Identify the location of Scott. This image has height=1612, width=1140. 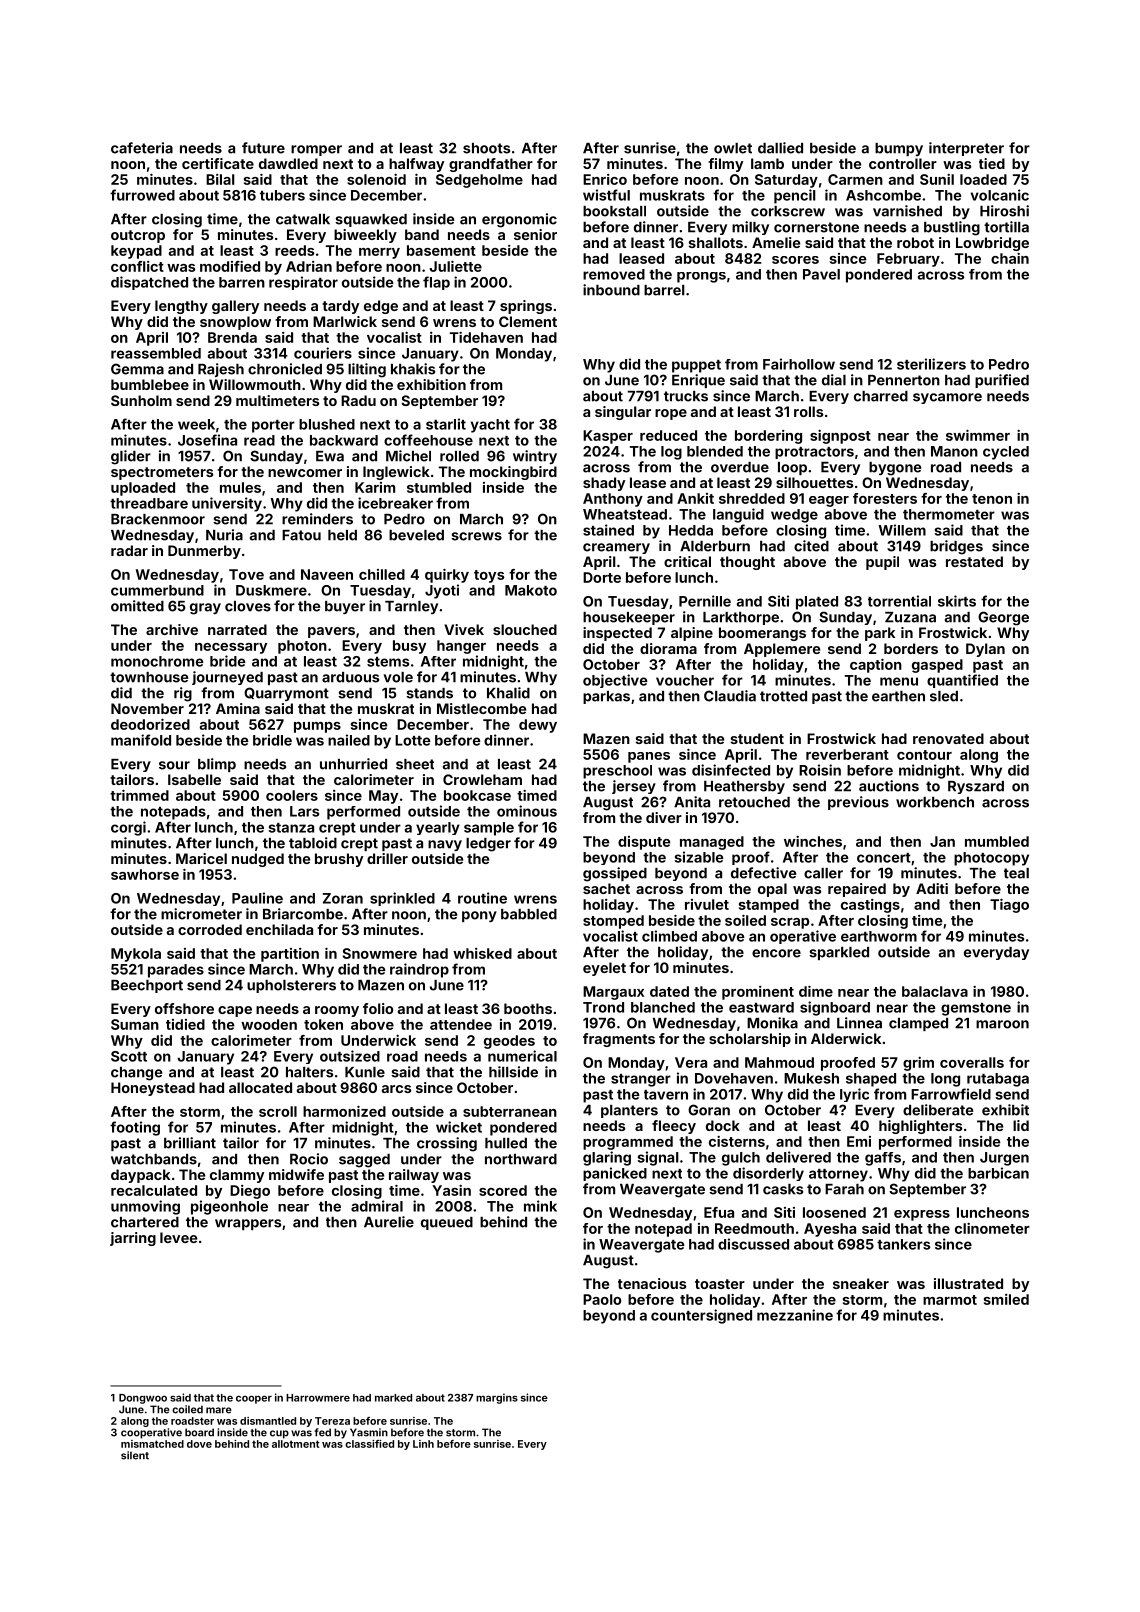
(129, 1056).
